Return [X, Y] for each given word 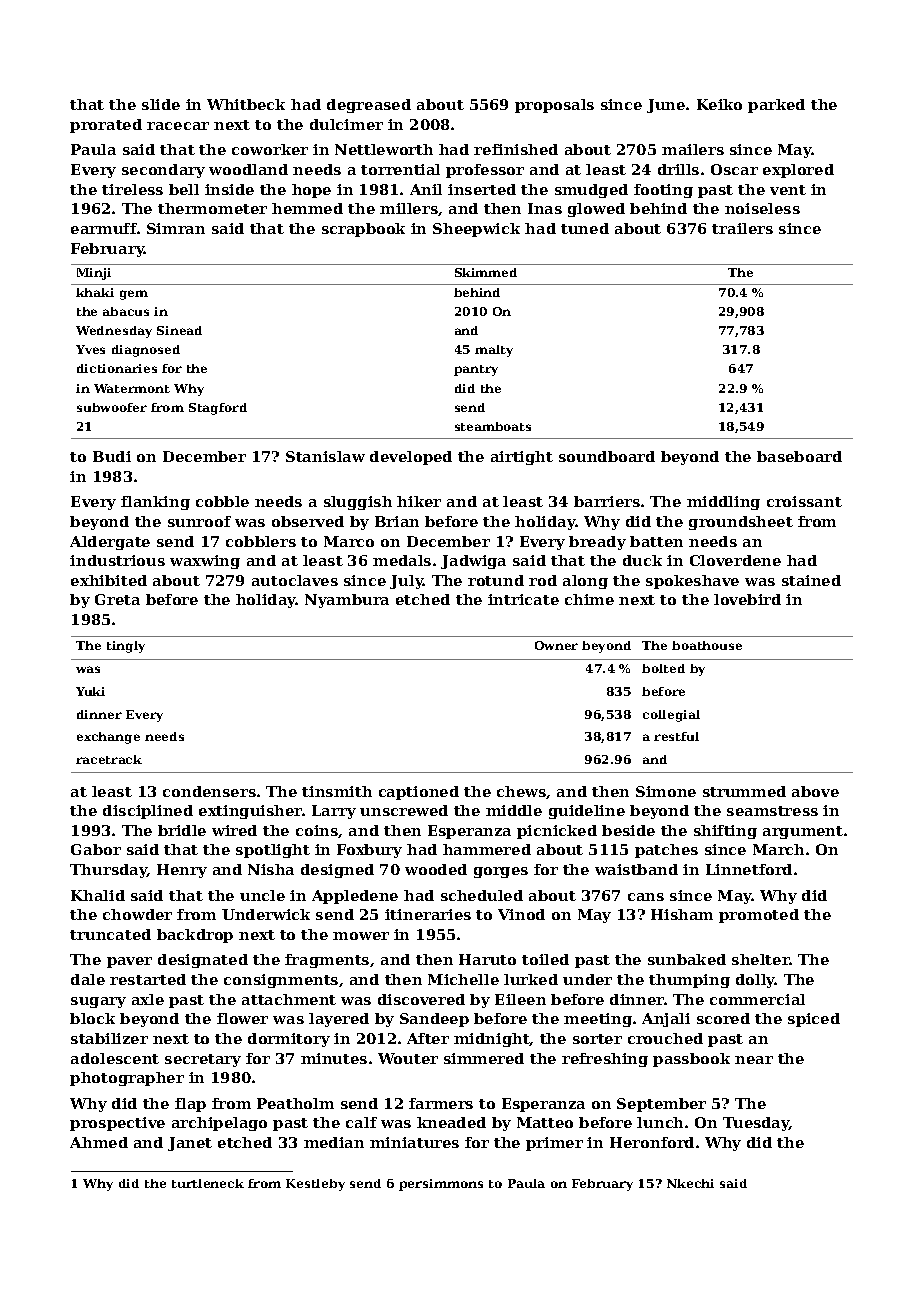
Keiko [719, 104]
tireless [132, 189]
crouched [665, 1038]
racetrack [109, 759]
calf [361, 1122]
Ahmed [99, 1142]
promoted [759, 916]
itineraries [428, 914]
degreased [369, 106]
